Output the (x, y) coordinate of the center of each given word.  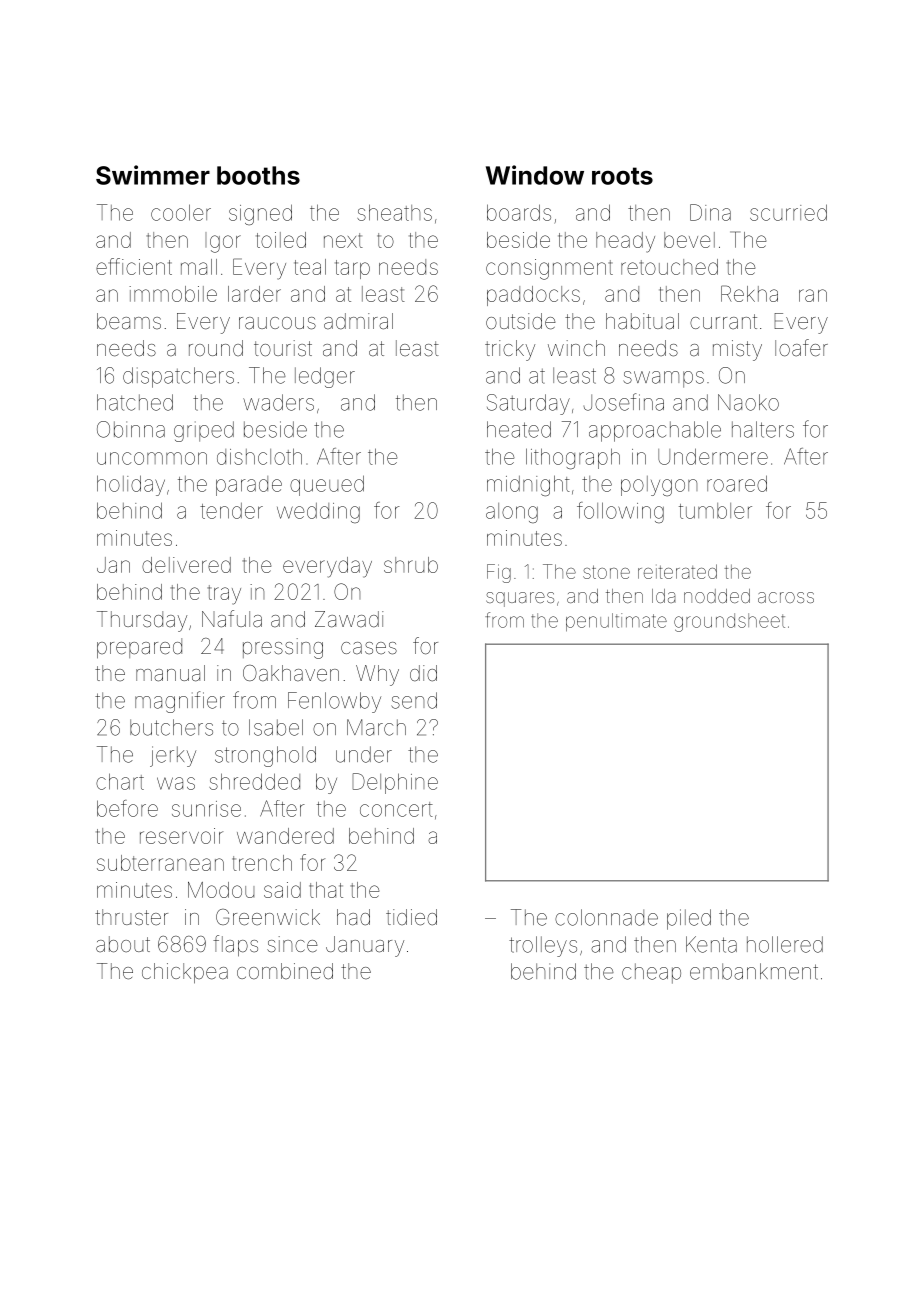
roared (737, 483)
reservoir (181, 836)
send (414, 700)
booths (258, 175)
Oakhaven (291, 673)
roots (622, 176)
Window (535, 175)
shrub (411, 565)
